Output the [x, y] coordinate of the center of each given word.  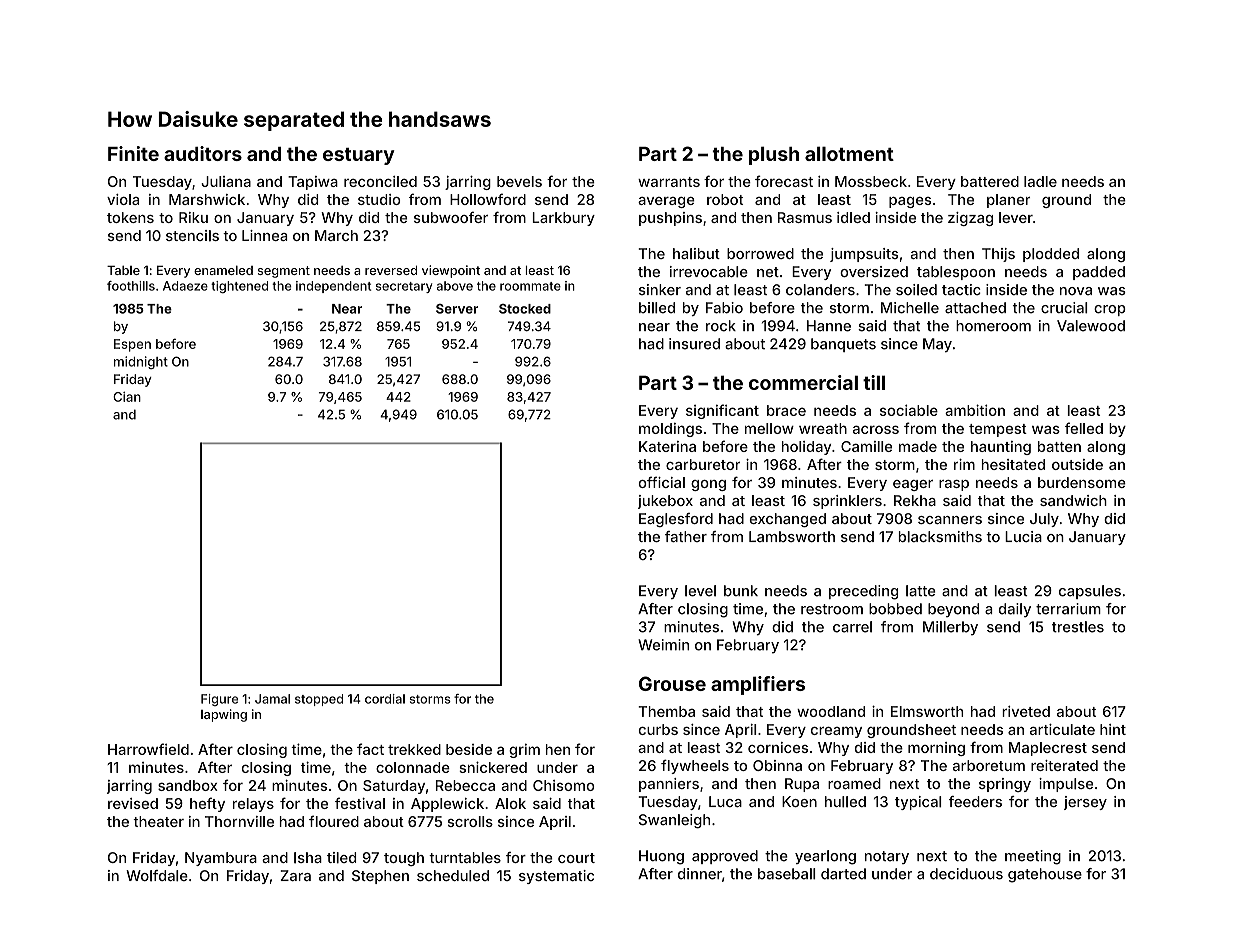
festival [360, 803]
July [1044, 520]
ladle [1040, 181]
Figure [219, 700]
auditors [203, 153]
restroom [832, 609]
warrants [669, 182]
